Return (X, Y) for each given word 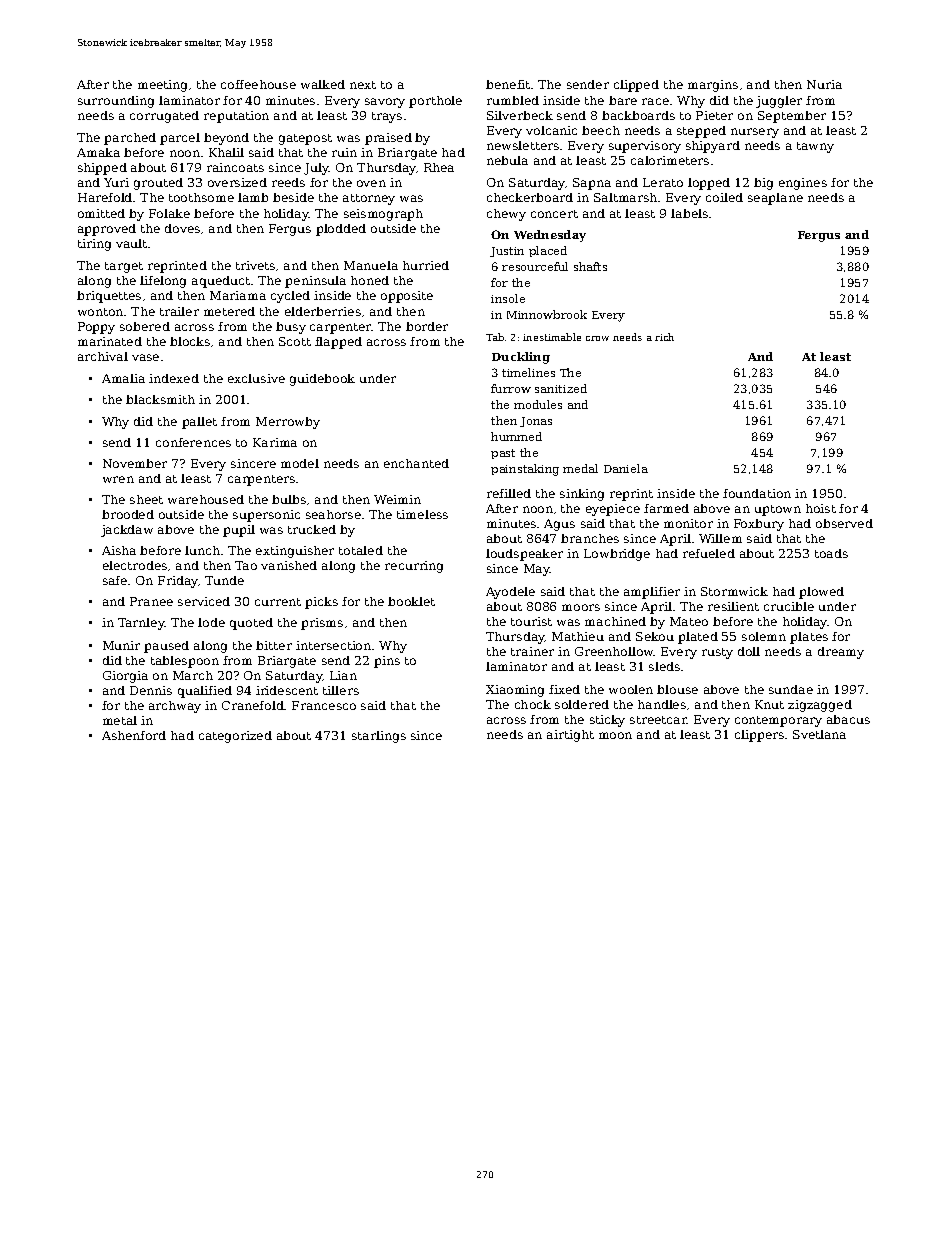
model (300, 463)
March (193, 675)
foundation (757, 493)
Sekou (655, 636)
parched (130, 139)
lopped (709, 184)
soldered (582, 704)
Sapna (592, 184)
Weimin (397, 499)
